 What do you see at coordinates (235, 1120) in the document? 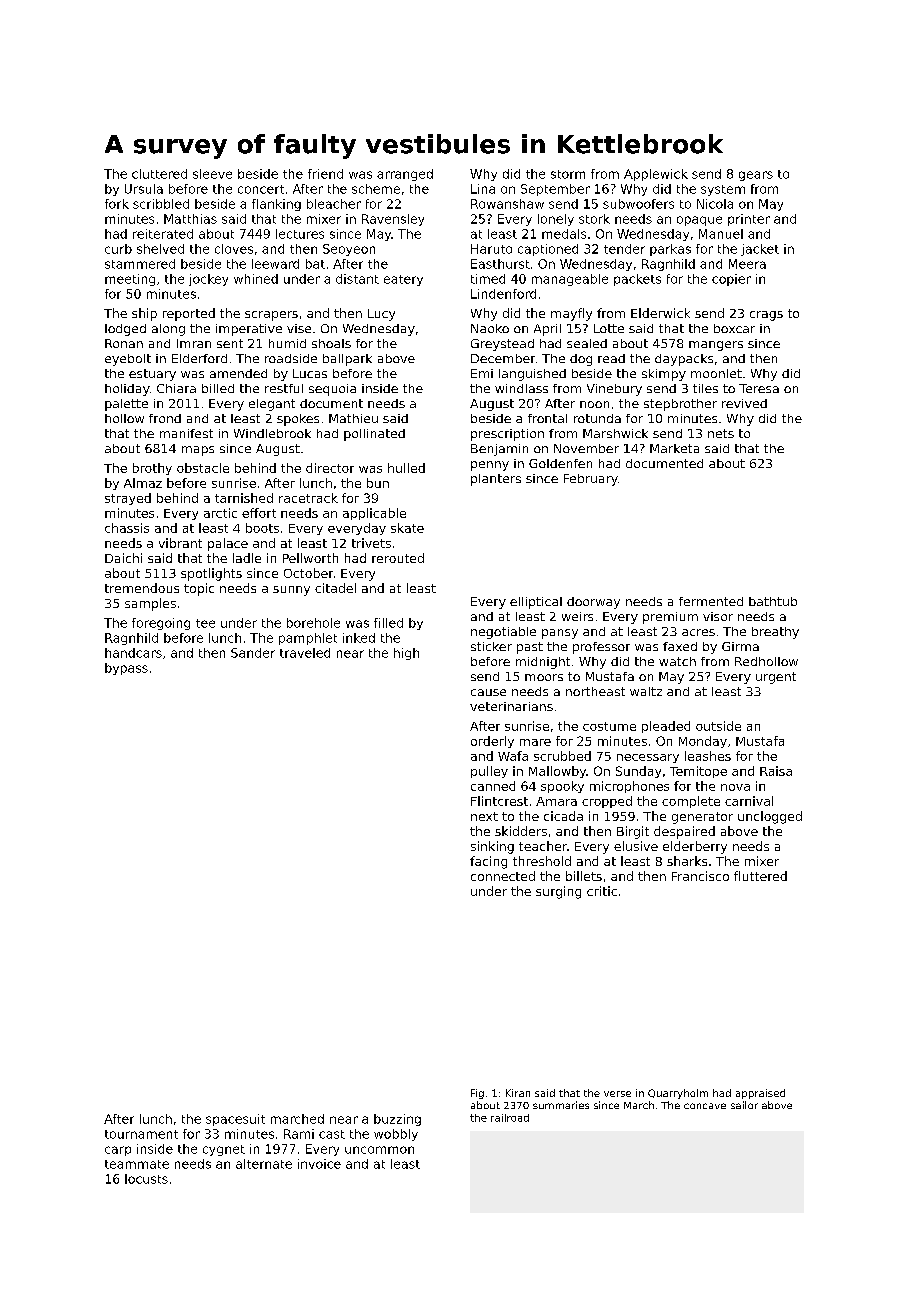
I see `spacesuit` at bounding box center [235, 1120].
